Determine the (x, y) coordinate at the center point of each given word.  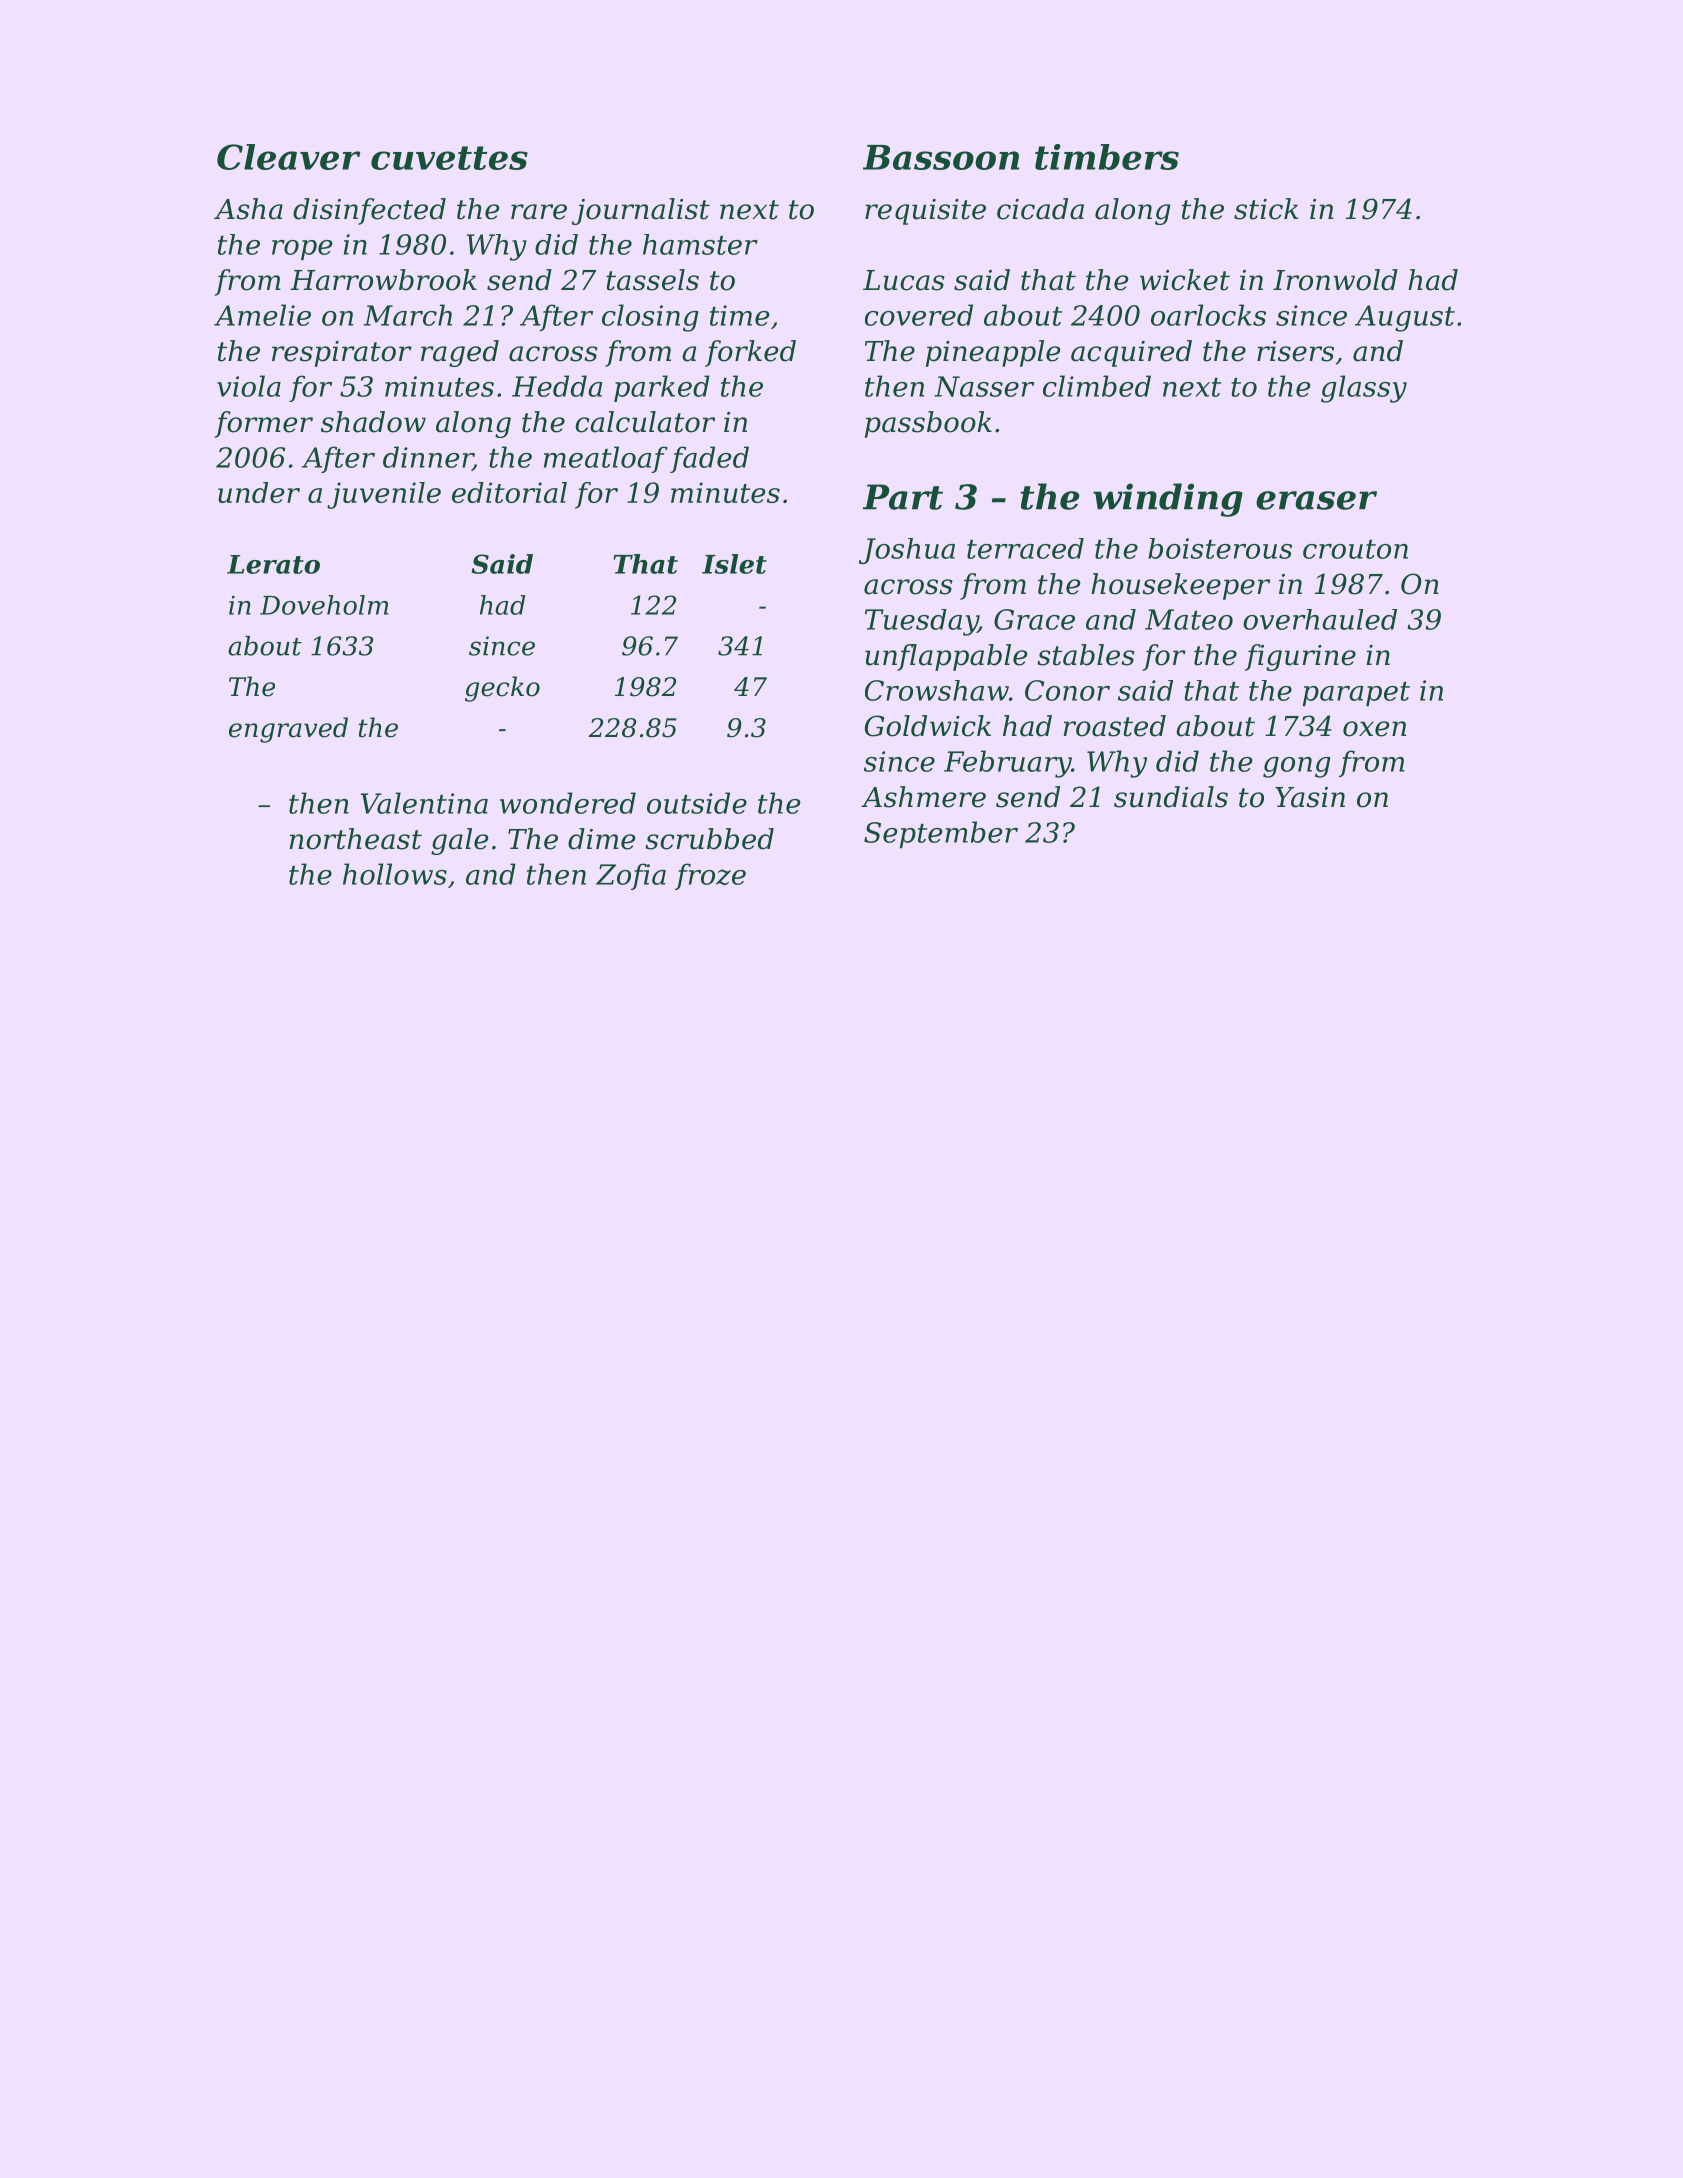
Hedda (557, 386)
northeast (356, 839)
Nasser (984, 386)
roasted (1115, 726)
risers (1295, 351)
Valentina (424, 803)
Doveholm (324, 605)
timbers (1107, 157)
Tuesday (921, 622)
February (1007, 764)
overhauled (1320, 619)
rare (539, 212)
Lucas (903, 280)
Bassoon (941, 157)
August (1405, 318)
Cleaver (288, 157)
